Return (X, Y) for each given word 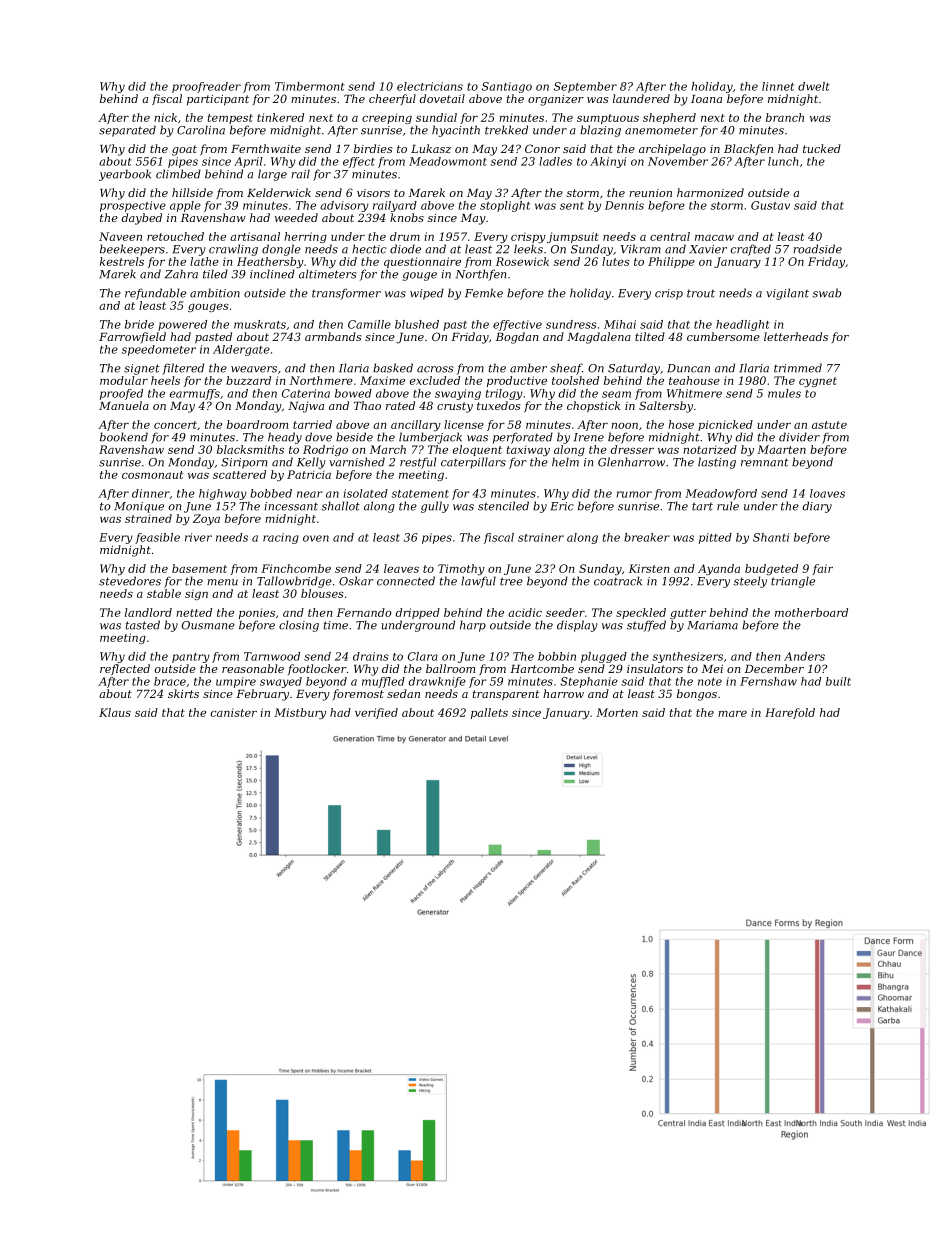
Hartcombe (542, 668)
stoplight (505, 206)
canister (234, 713)
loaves (827, 493)
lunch (783, 161)
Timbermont (310, 86)
